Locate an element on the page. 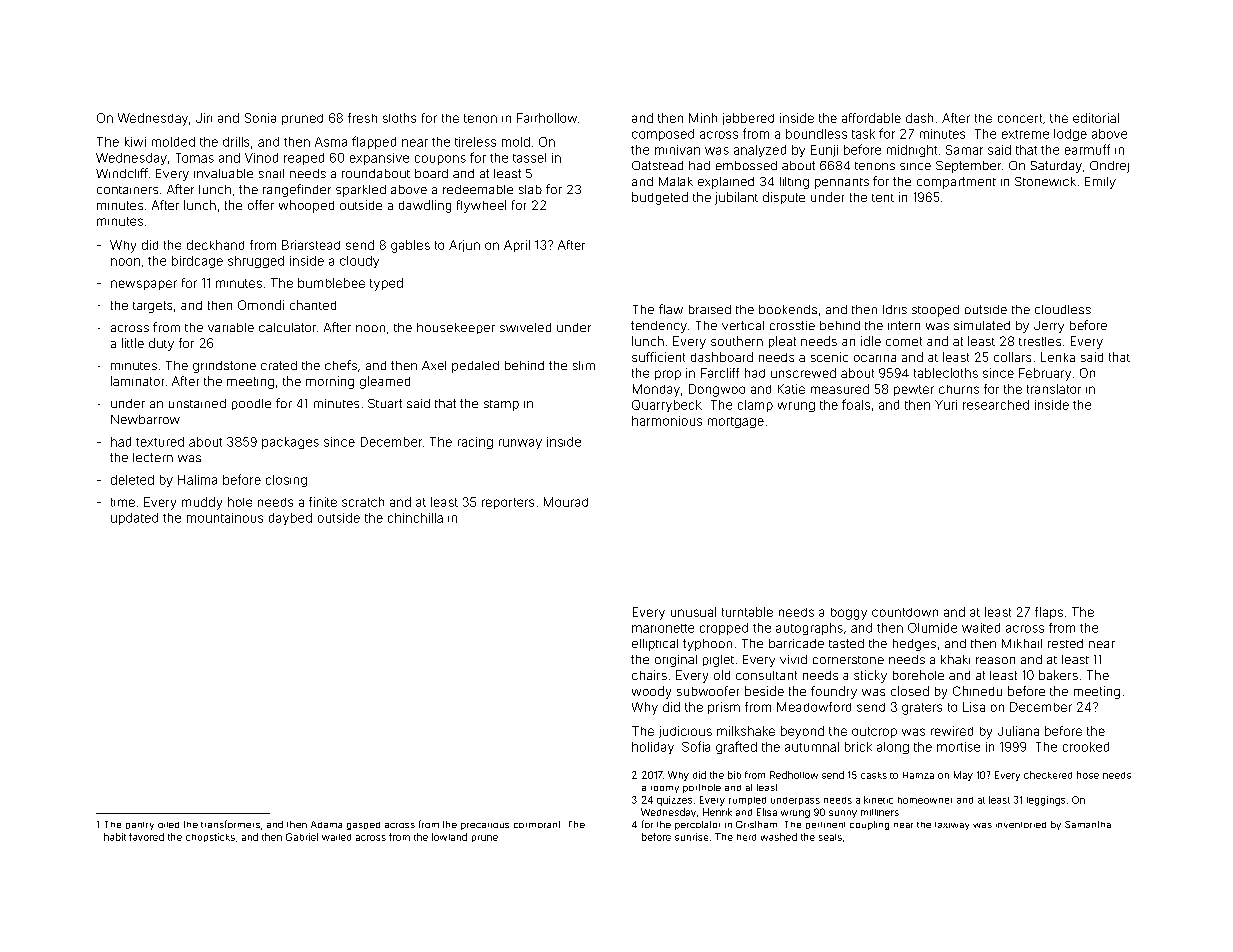 The height and width of the image is (952, 1233). poodle is located at coordinates (251, 404).
